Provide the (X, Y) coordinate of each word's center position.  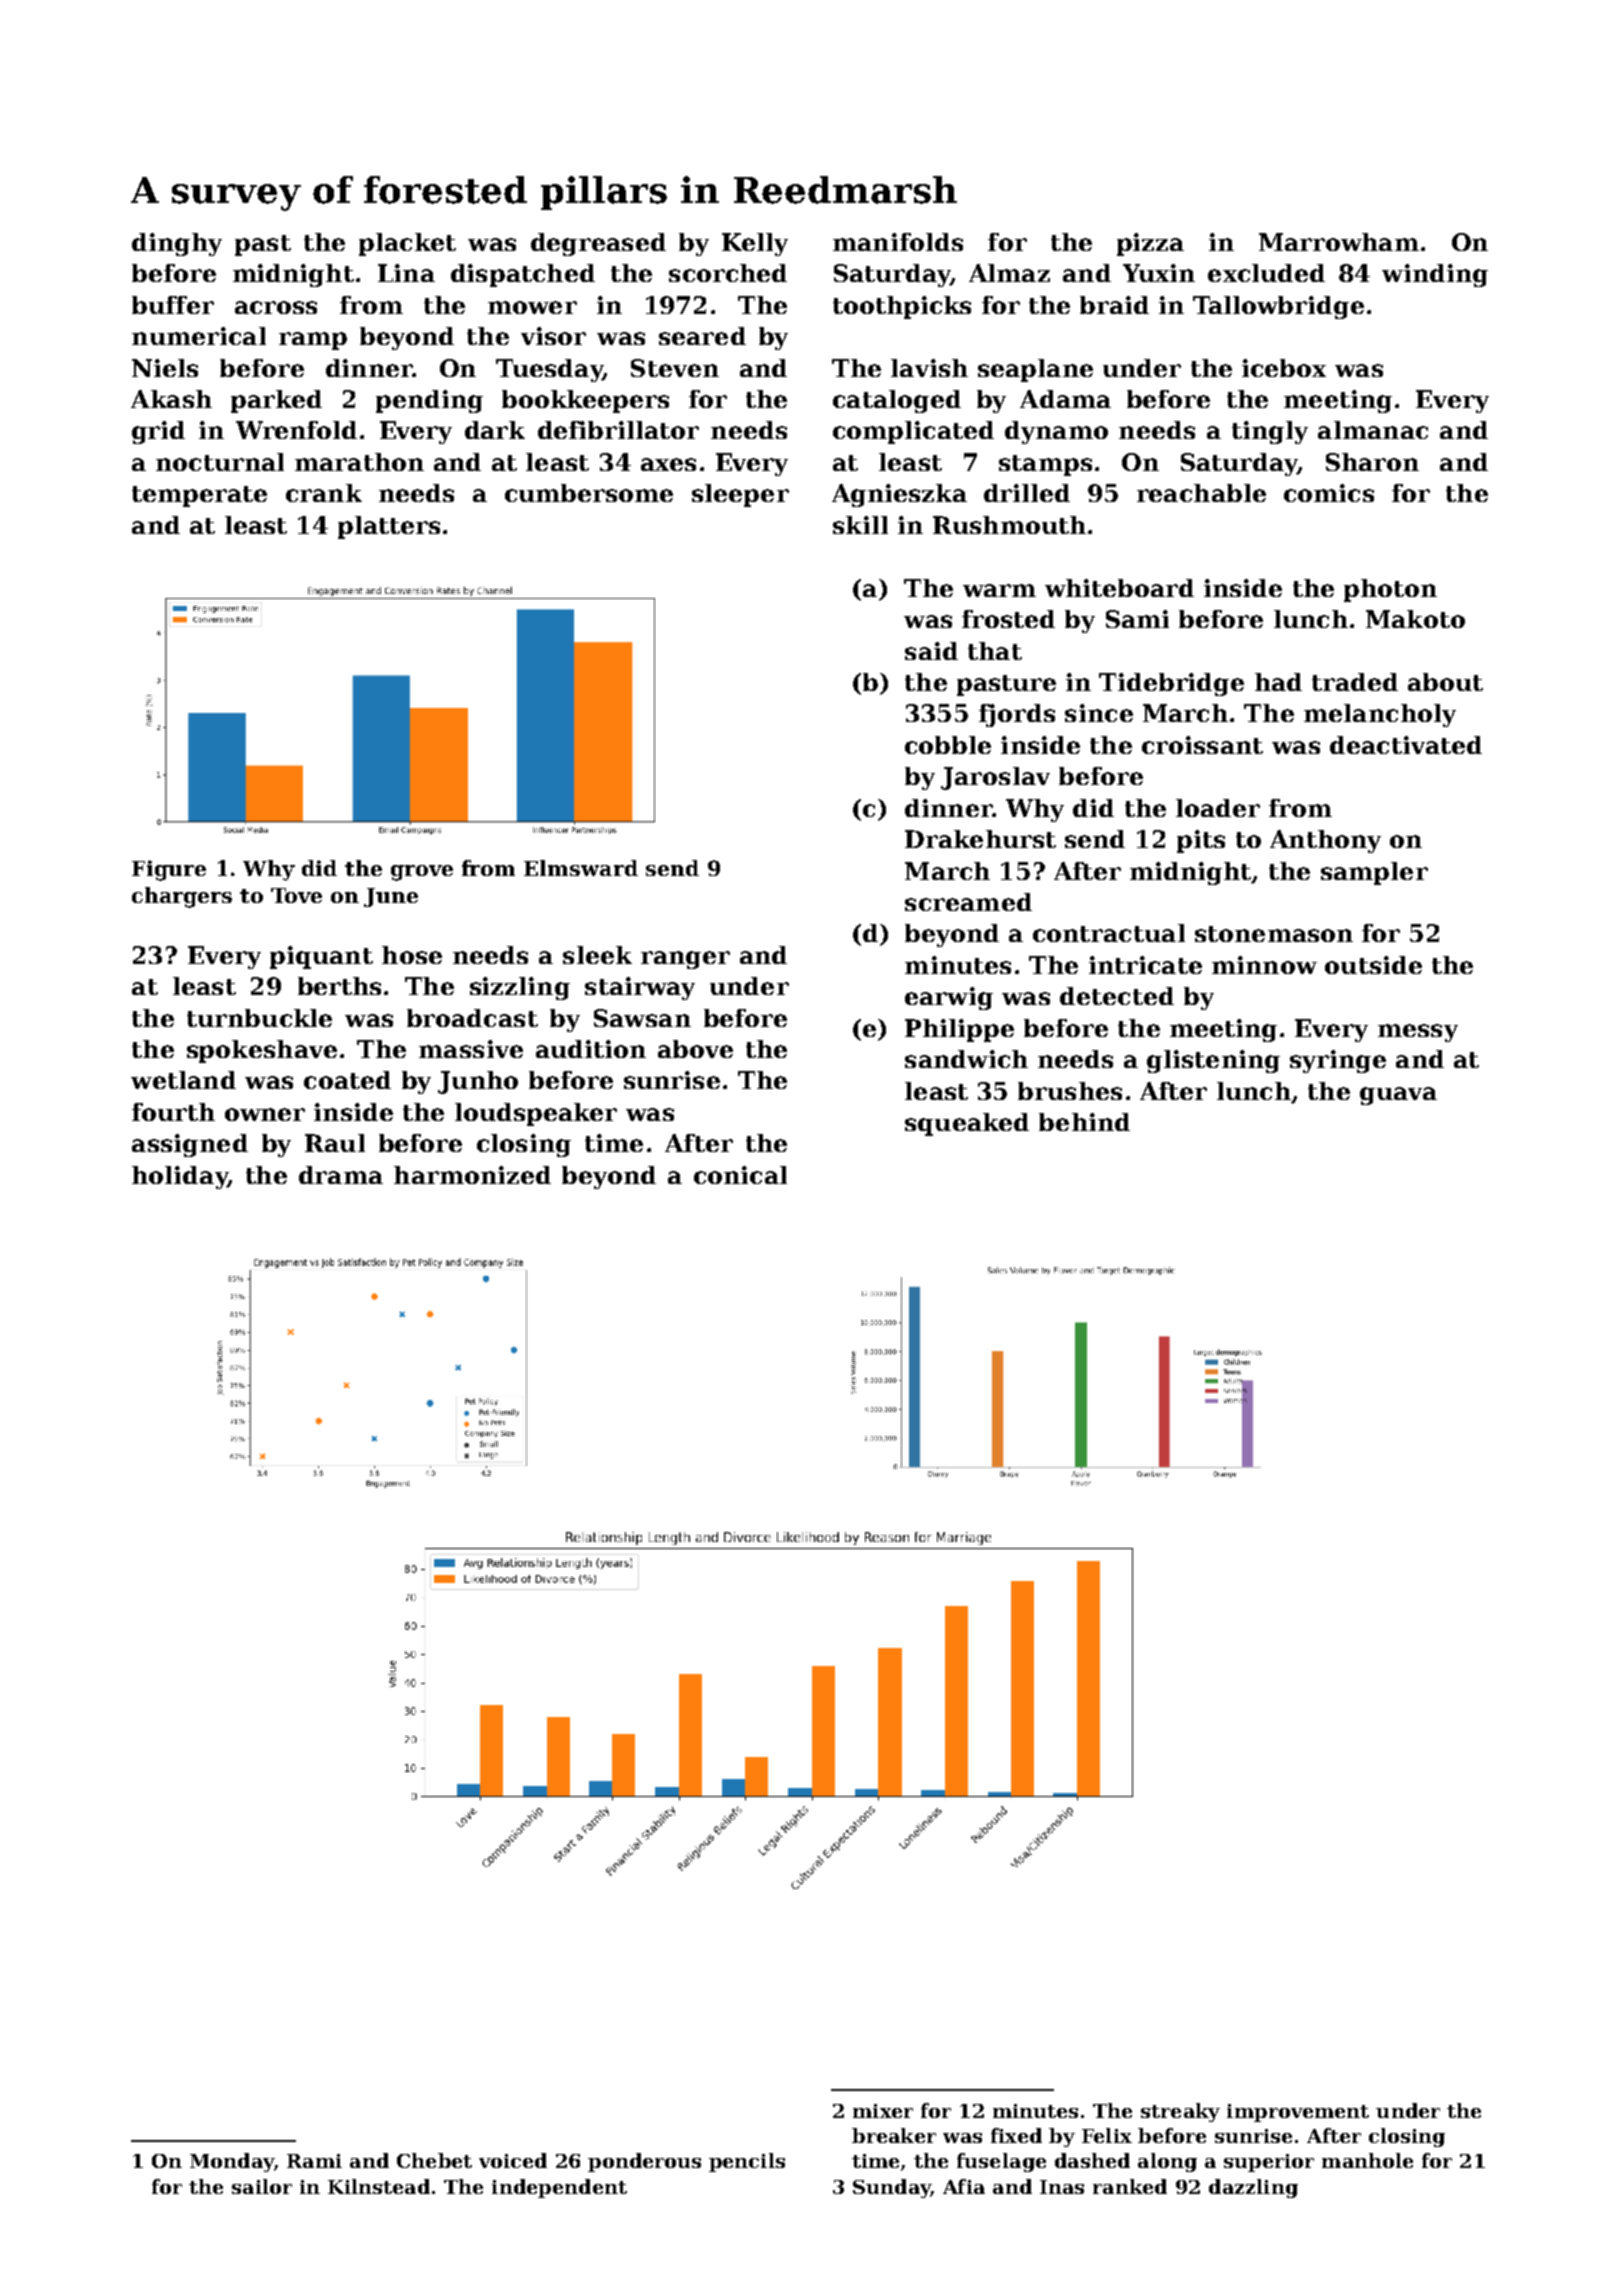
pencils (747, 2162)
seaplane (1035, 370)
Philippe (959, 1030)
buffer (173, 305)
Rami (314, 2161)
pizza (1150, 244)
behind (1084, 1122)
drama (341, 1175)
